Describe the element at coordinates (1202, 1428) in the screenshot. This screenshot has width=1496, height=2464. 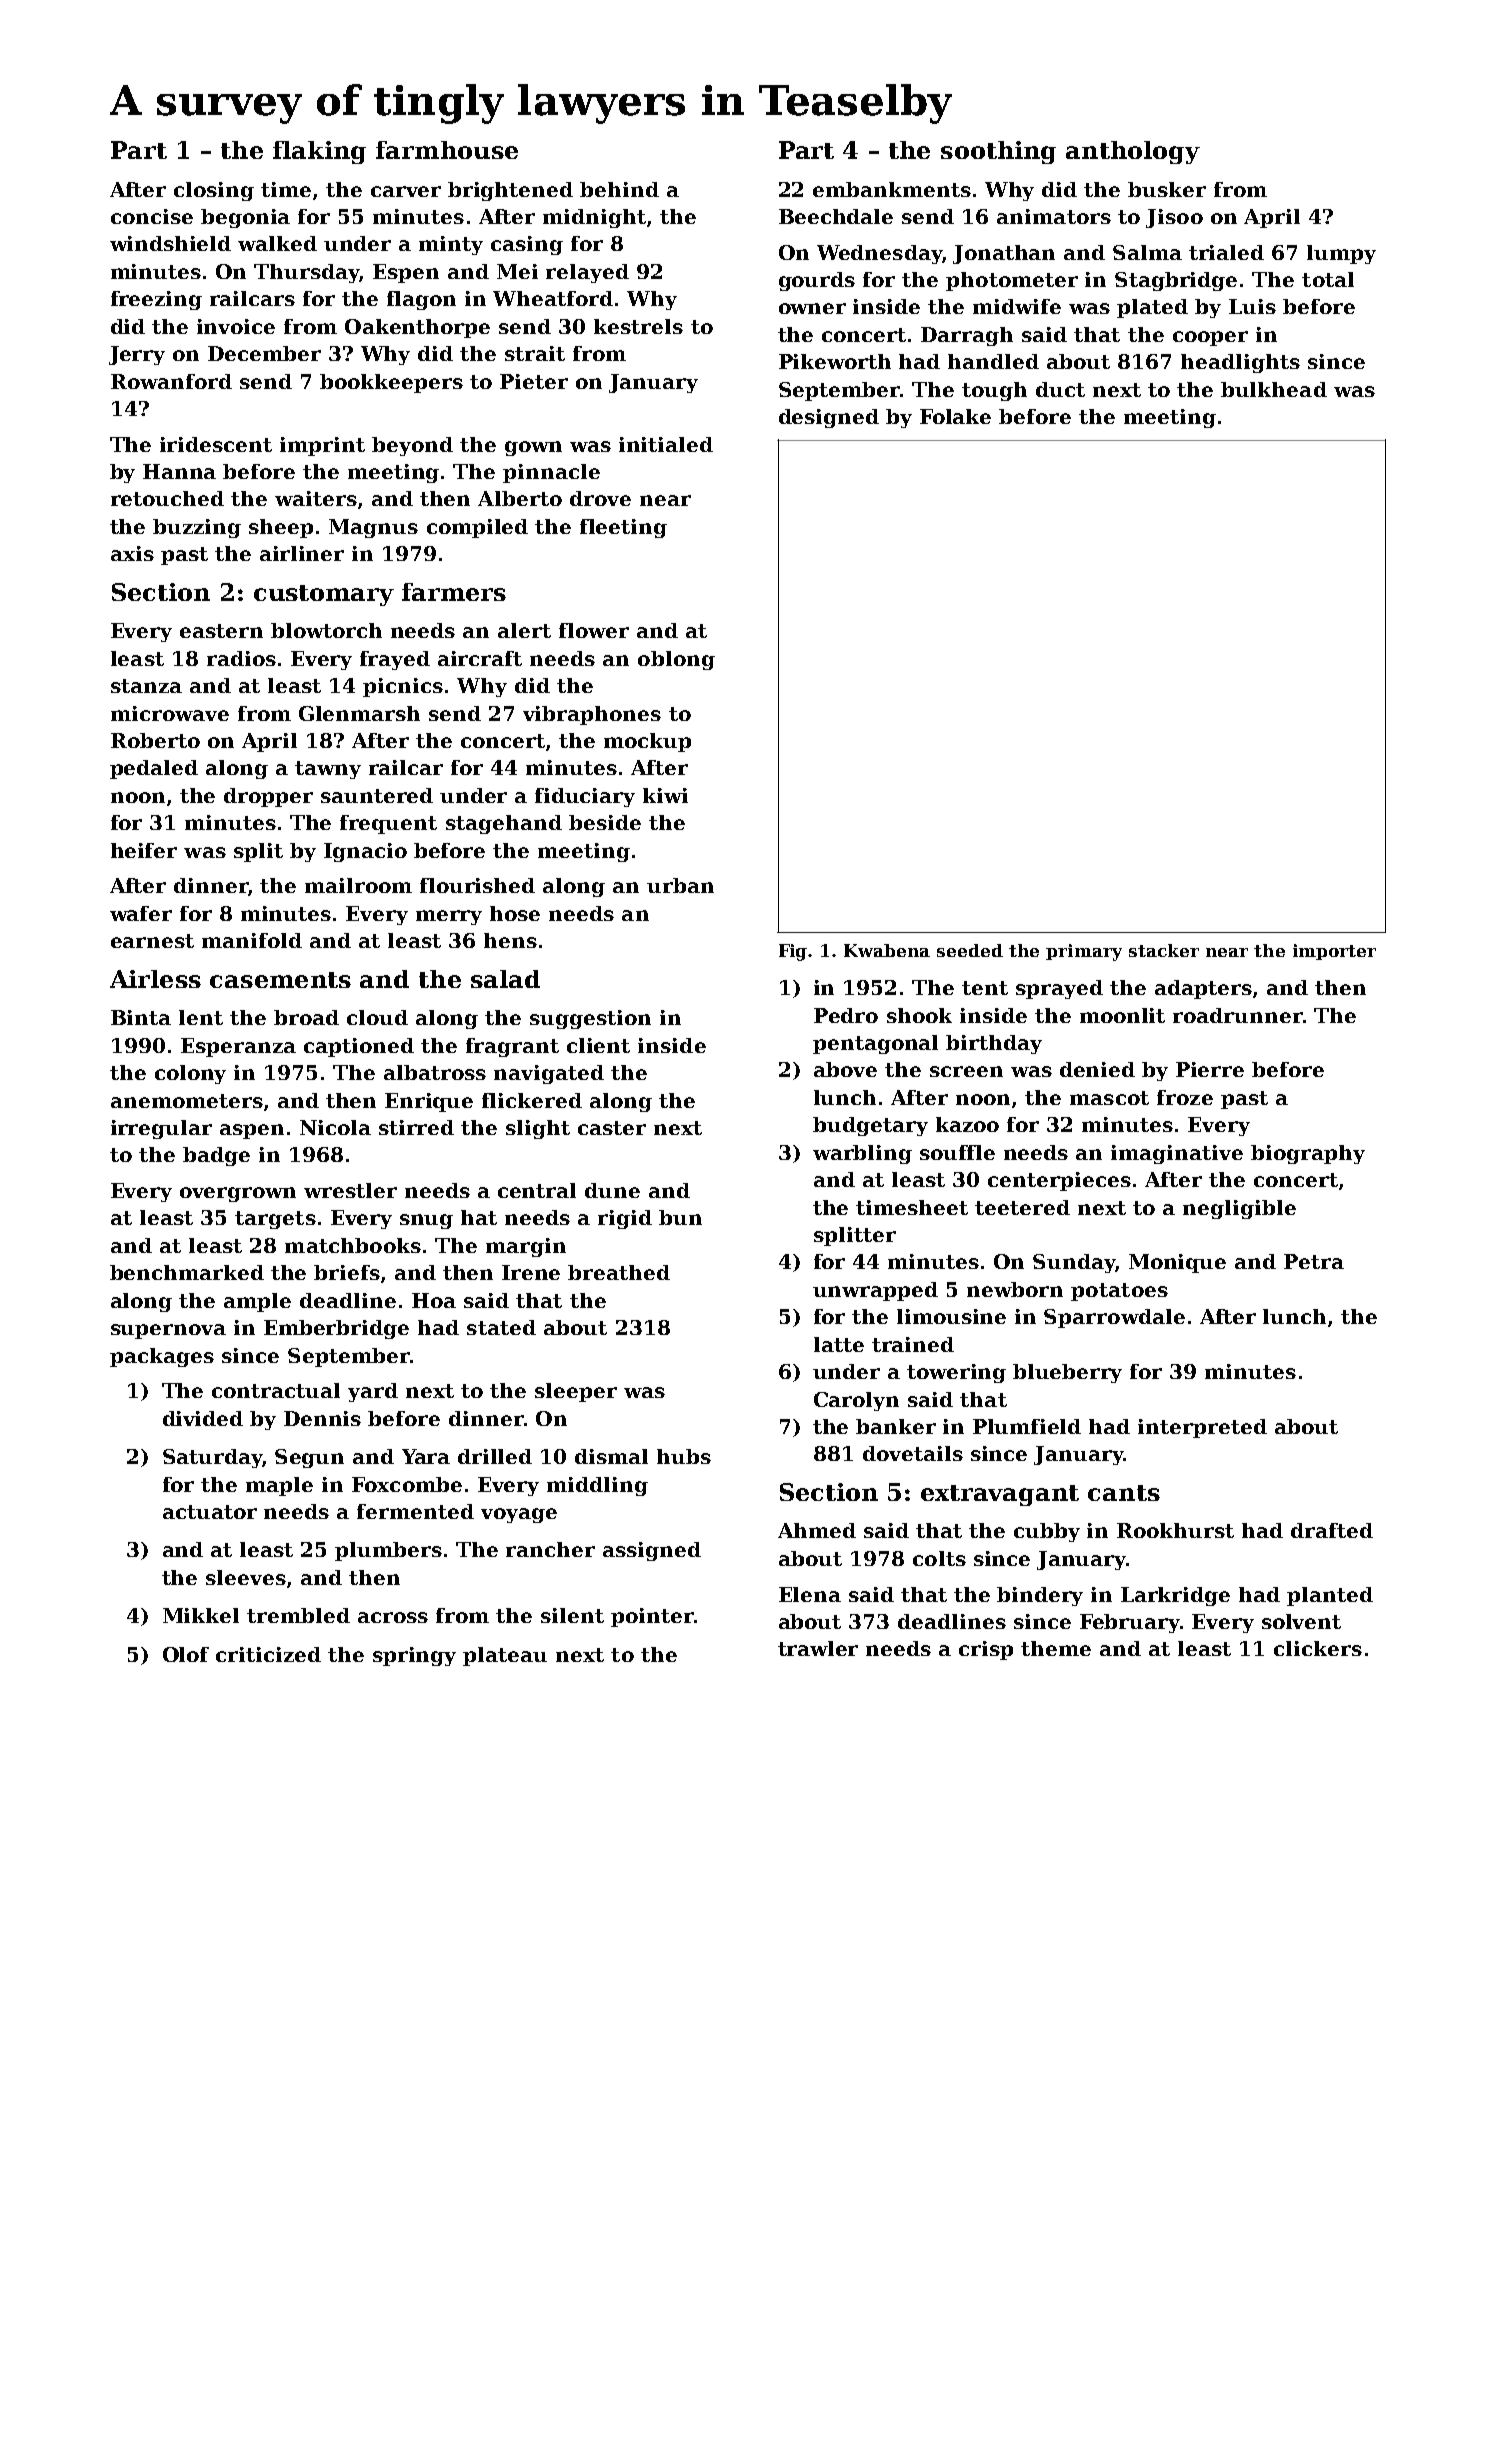
I see `interpreted` at that location.
